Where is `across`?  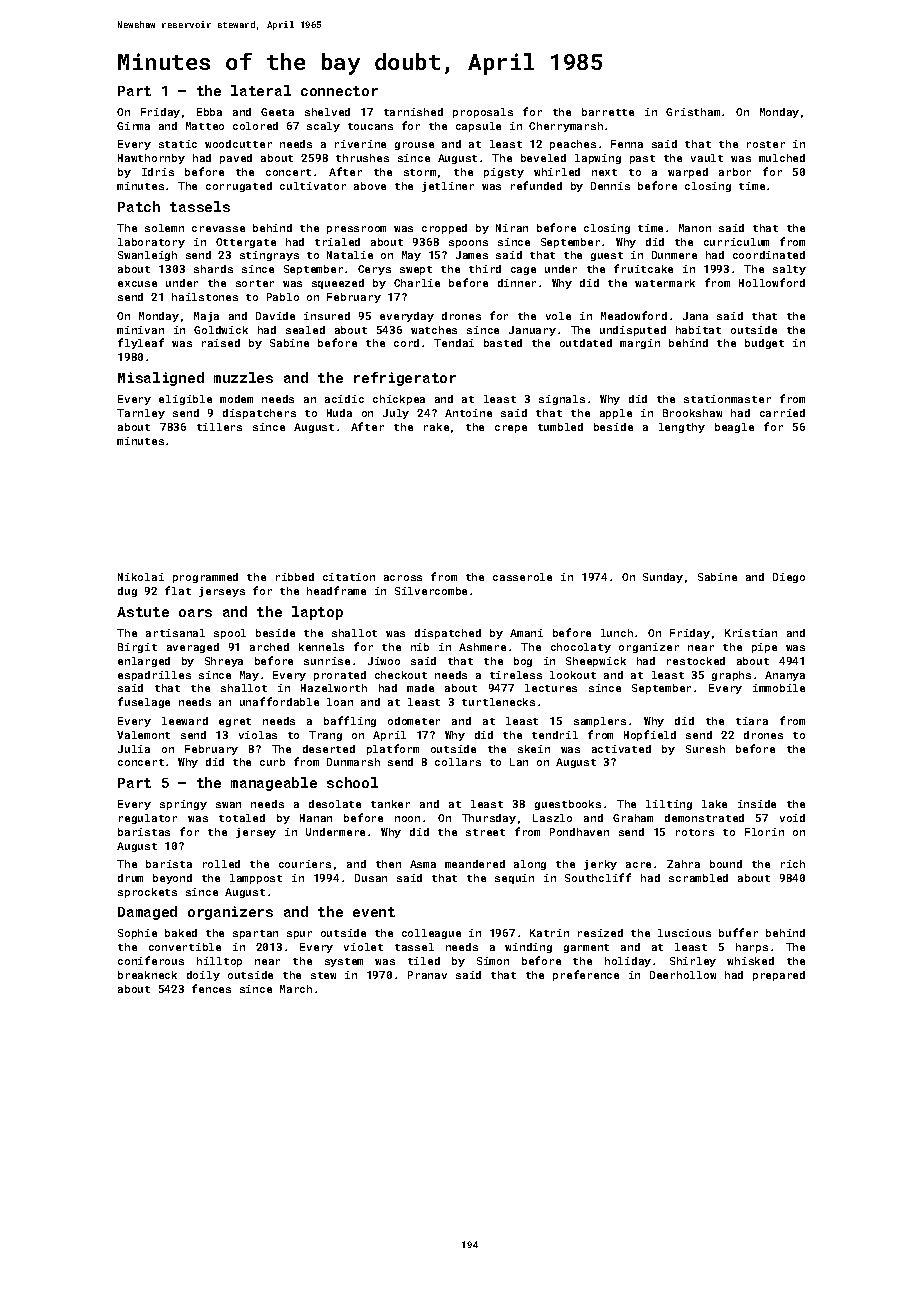 across is located at coordinates (403, 578).
